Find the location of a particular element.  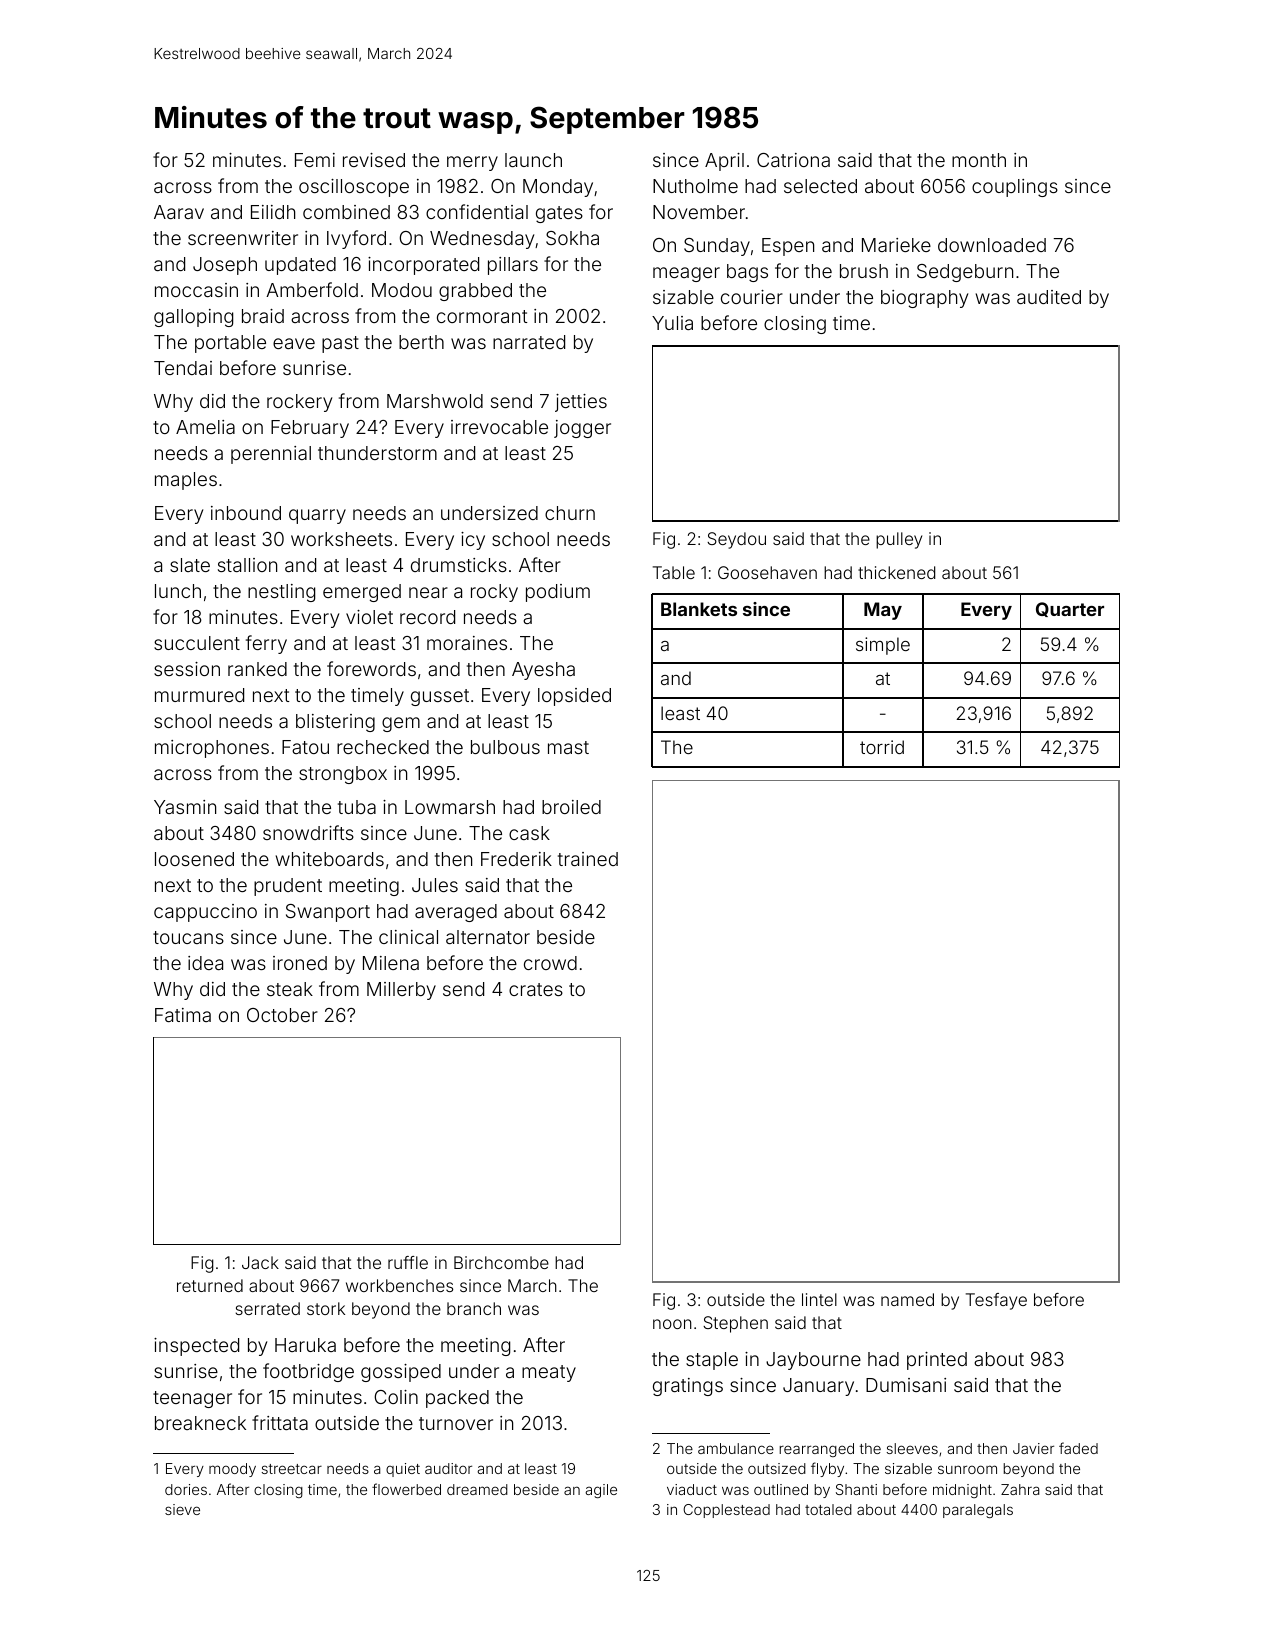

Jules is located at coordinates (435, 885).
